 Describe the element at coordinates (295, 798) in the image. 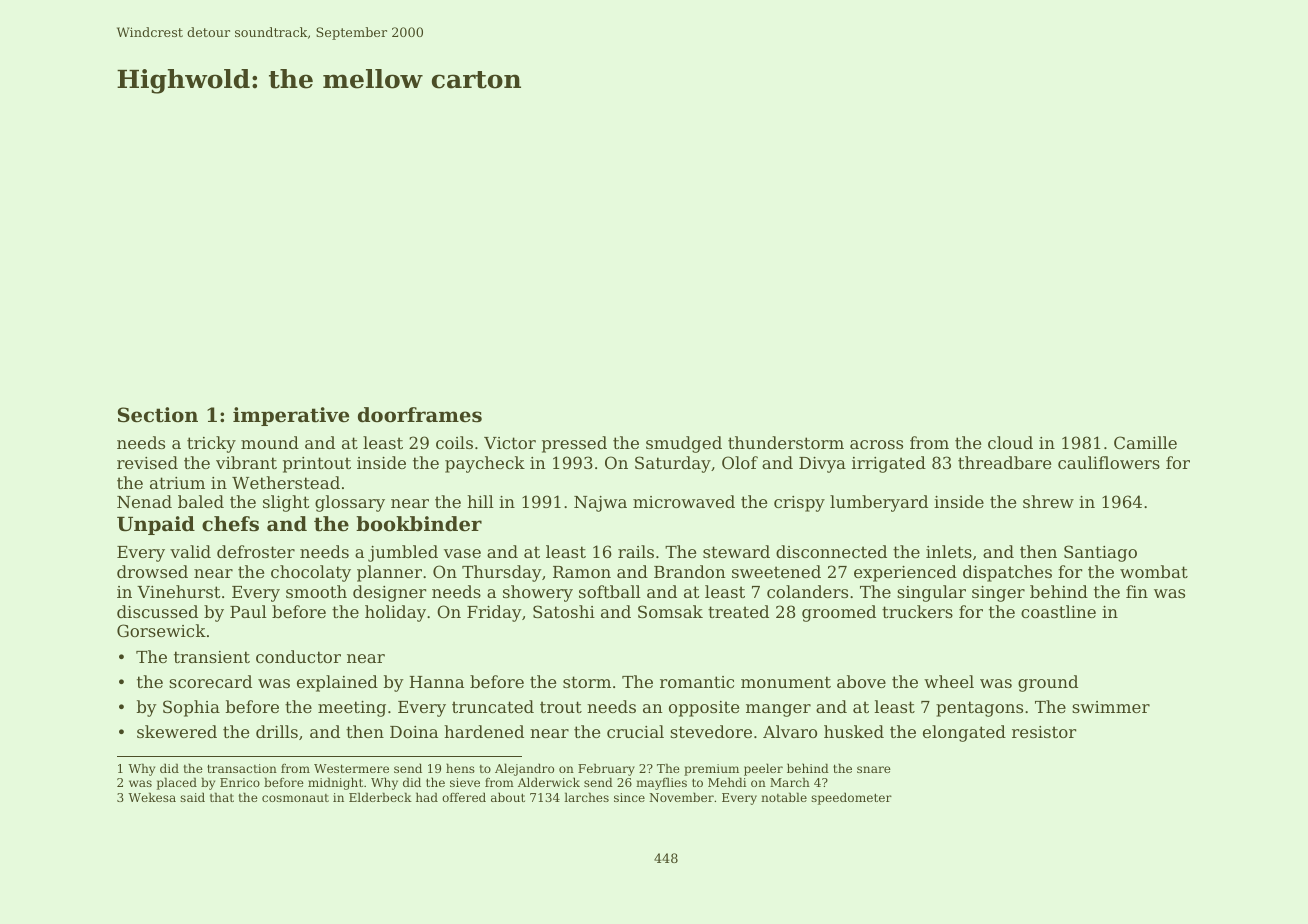

I see `cosmonaut` at that location.
